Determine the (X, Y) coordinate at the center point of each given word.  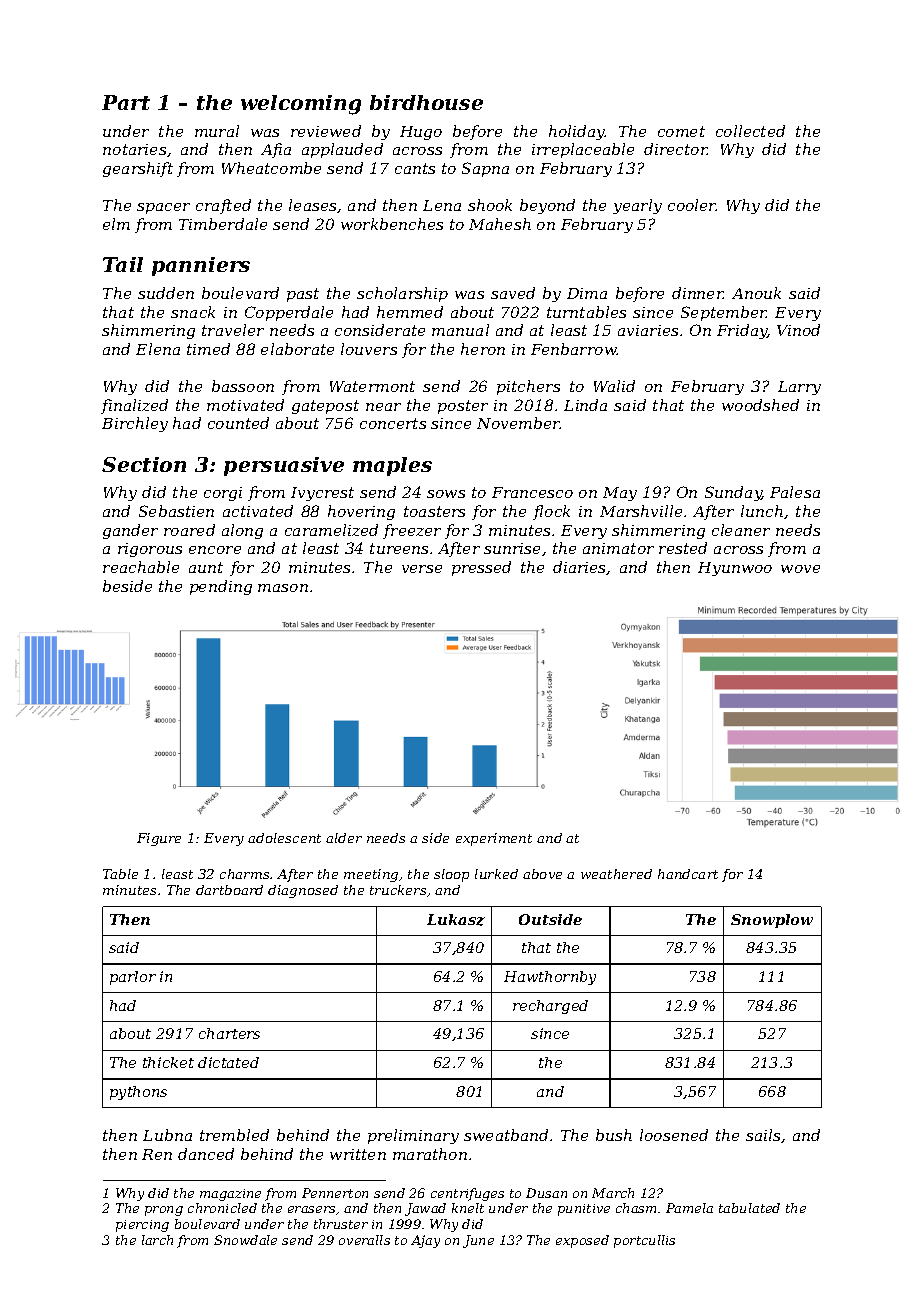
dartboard (229, 890)
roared (189, 530)
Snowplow (772, 921)
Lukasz (456, 920)
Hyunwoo (735, 569)
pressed (481, 568)
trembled (234, 1135)
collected (750, 131)
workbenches (392, 224)
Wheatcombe (271, 168)
